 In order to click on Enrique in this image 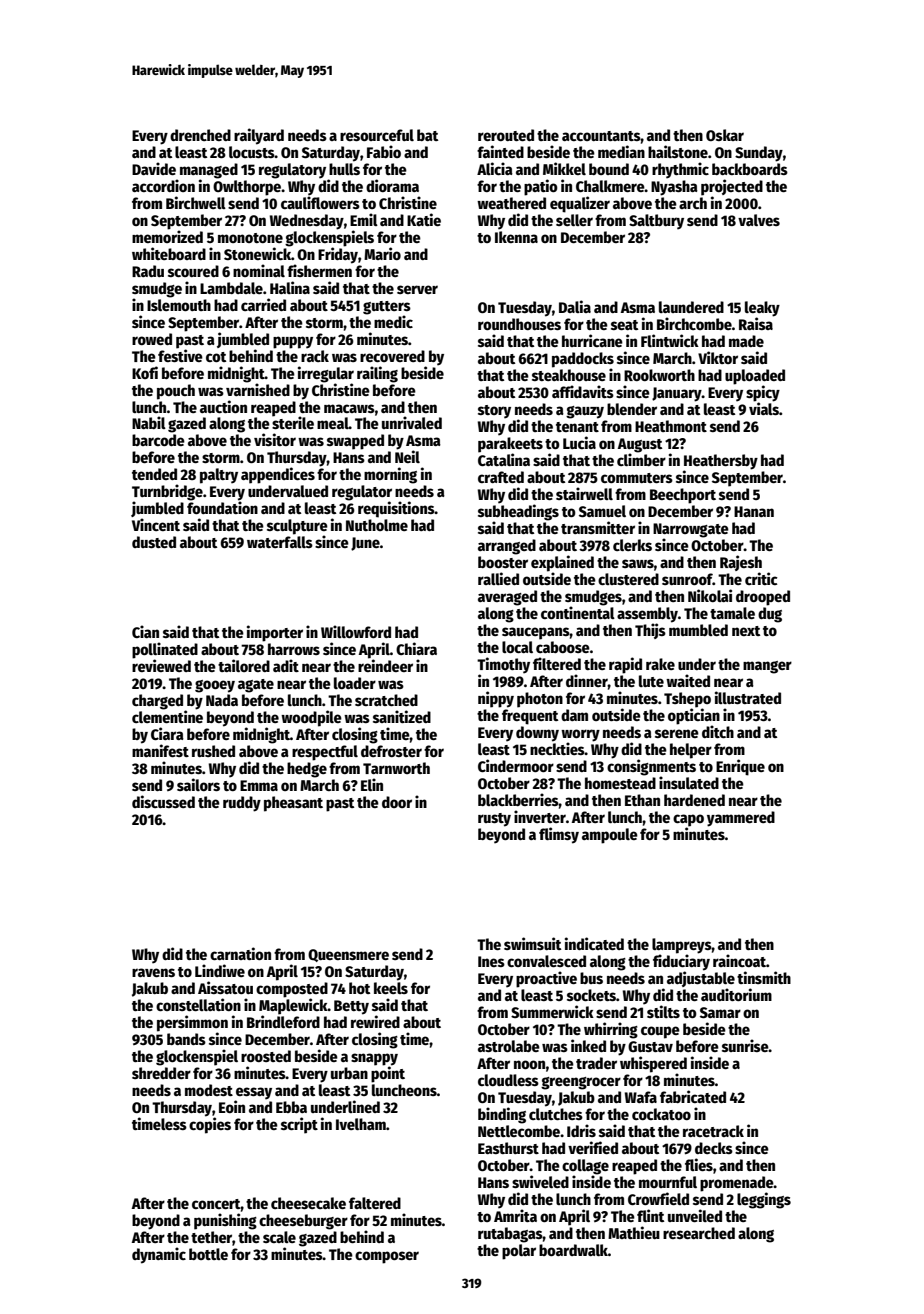, I will do `click(740, 767)`.
